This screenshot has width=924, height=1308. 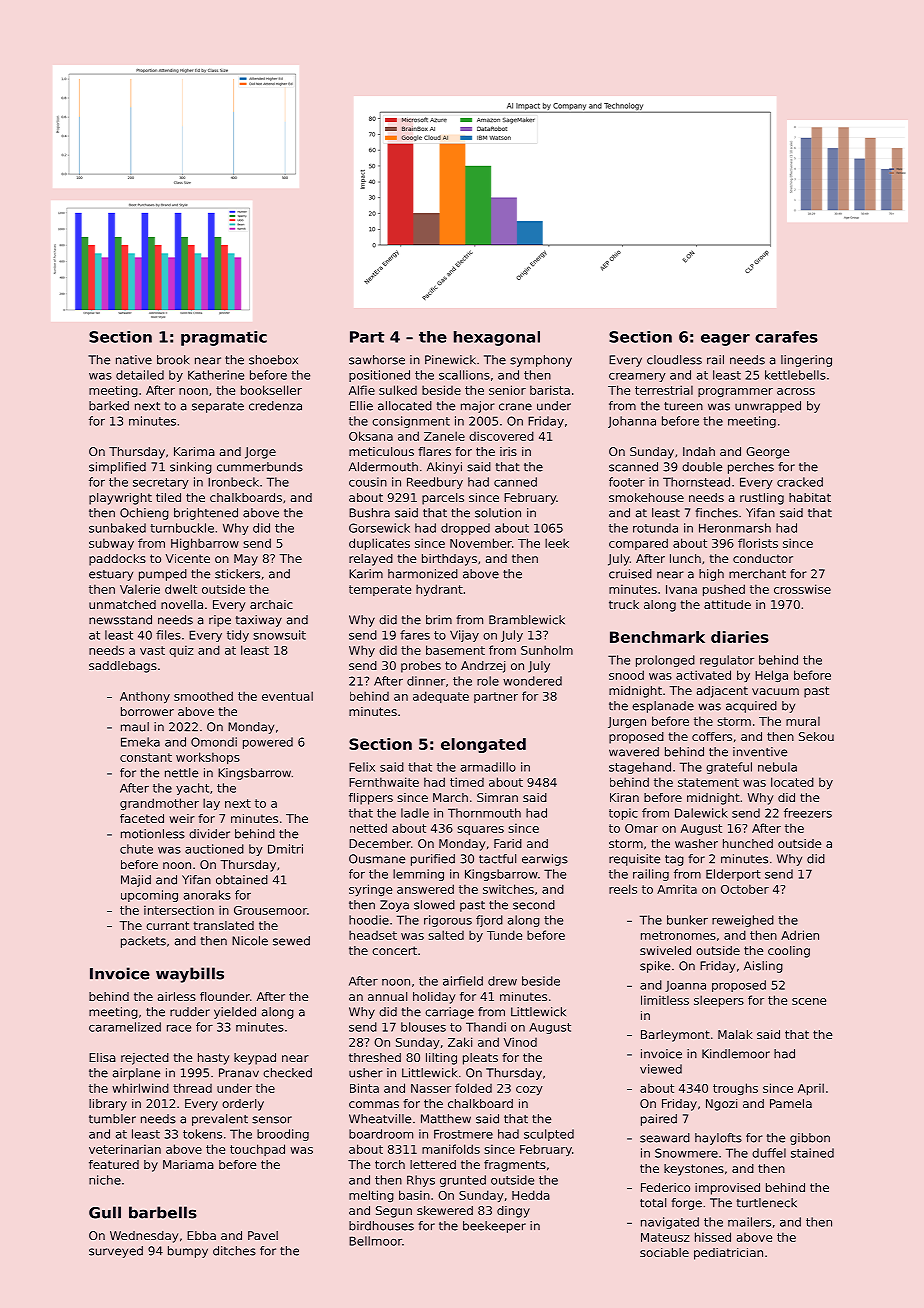 What do you see at coordinates (224, 338) in the screenshot?
I see `pragmatic` at bounding box center [224, 338].
